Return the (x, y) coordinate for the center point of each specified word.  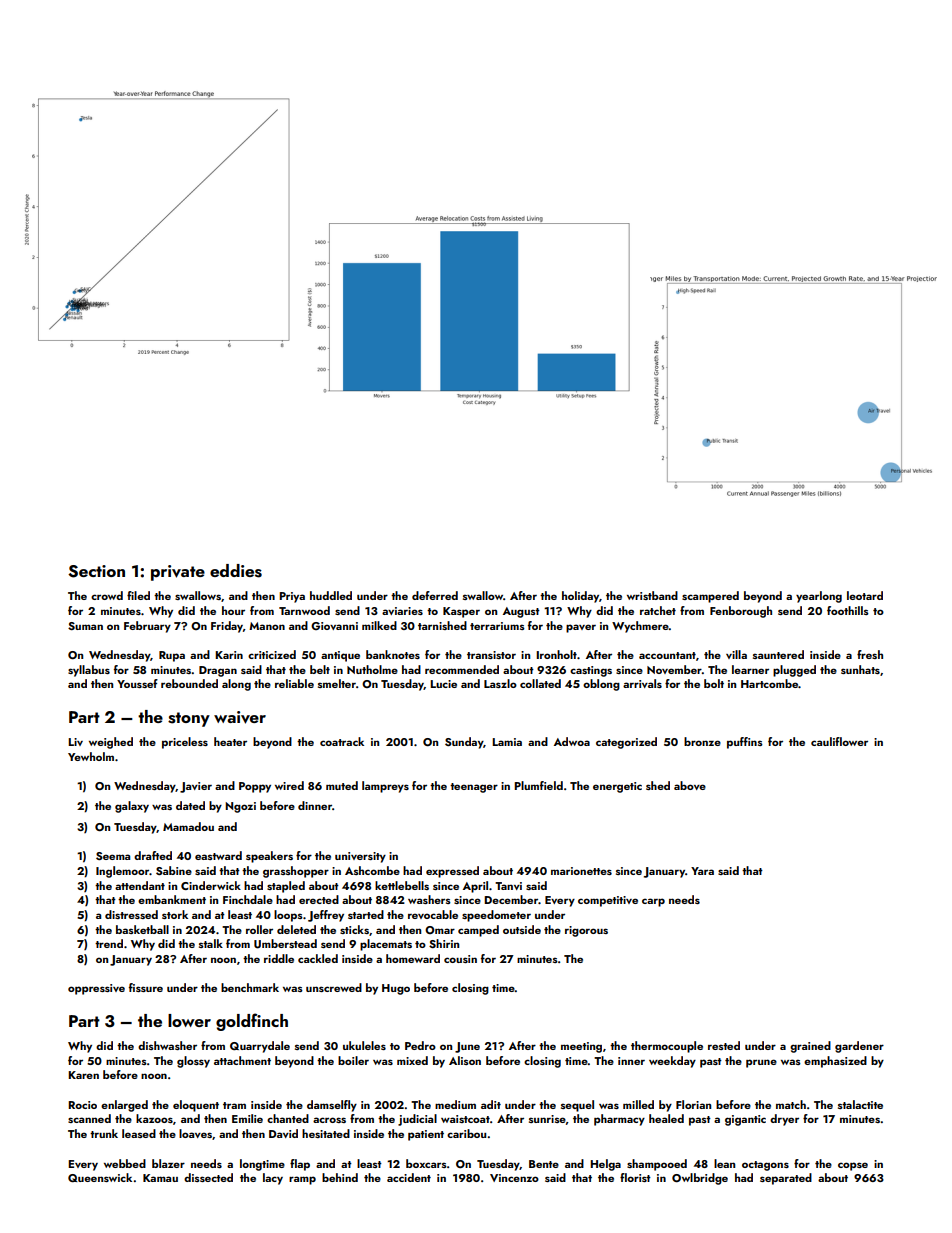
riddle (279, 958)
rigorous (586, 931)
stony (189, 719)
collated (540, 683)
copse (853, 1166)
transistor (491, 655)
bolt (714, 683)
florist (635, 1177)
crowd (107, 595)
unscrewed (334, 987)
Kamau (160, 1178)
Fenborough (741, 612)
